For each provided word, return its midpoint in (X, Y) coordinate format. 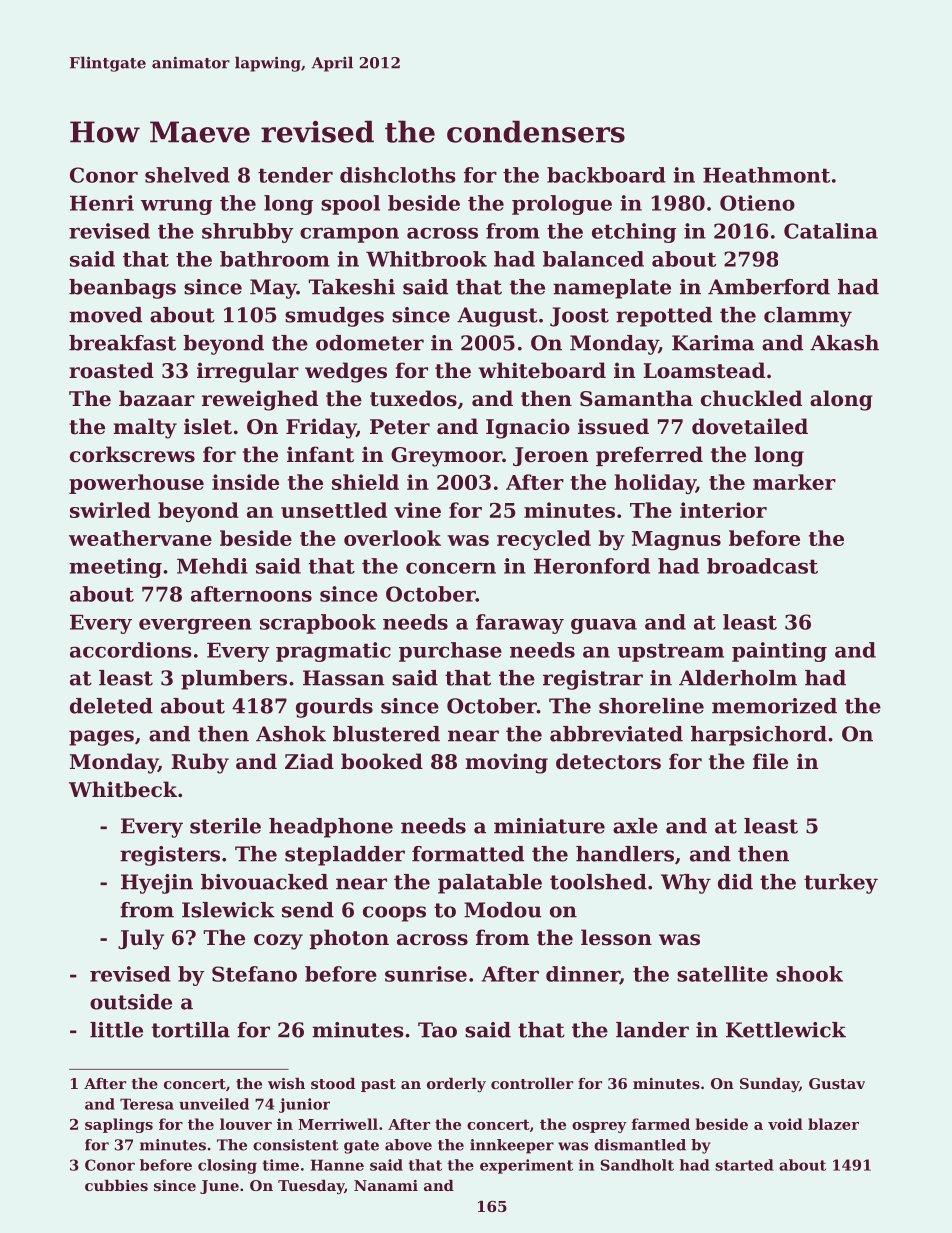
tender (295, 175)
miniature (549, 826)
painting (779, 652)
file (770, 761)
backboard (606, 175)
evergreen (195, 626)
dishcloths (398, 175)
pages (101, 738)
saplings (119, 1125)
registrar (593, 680)
